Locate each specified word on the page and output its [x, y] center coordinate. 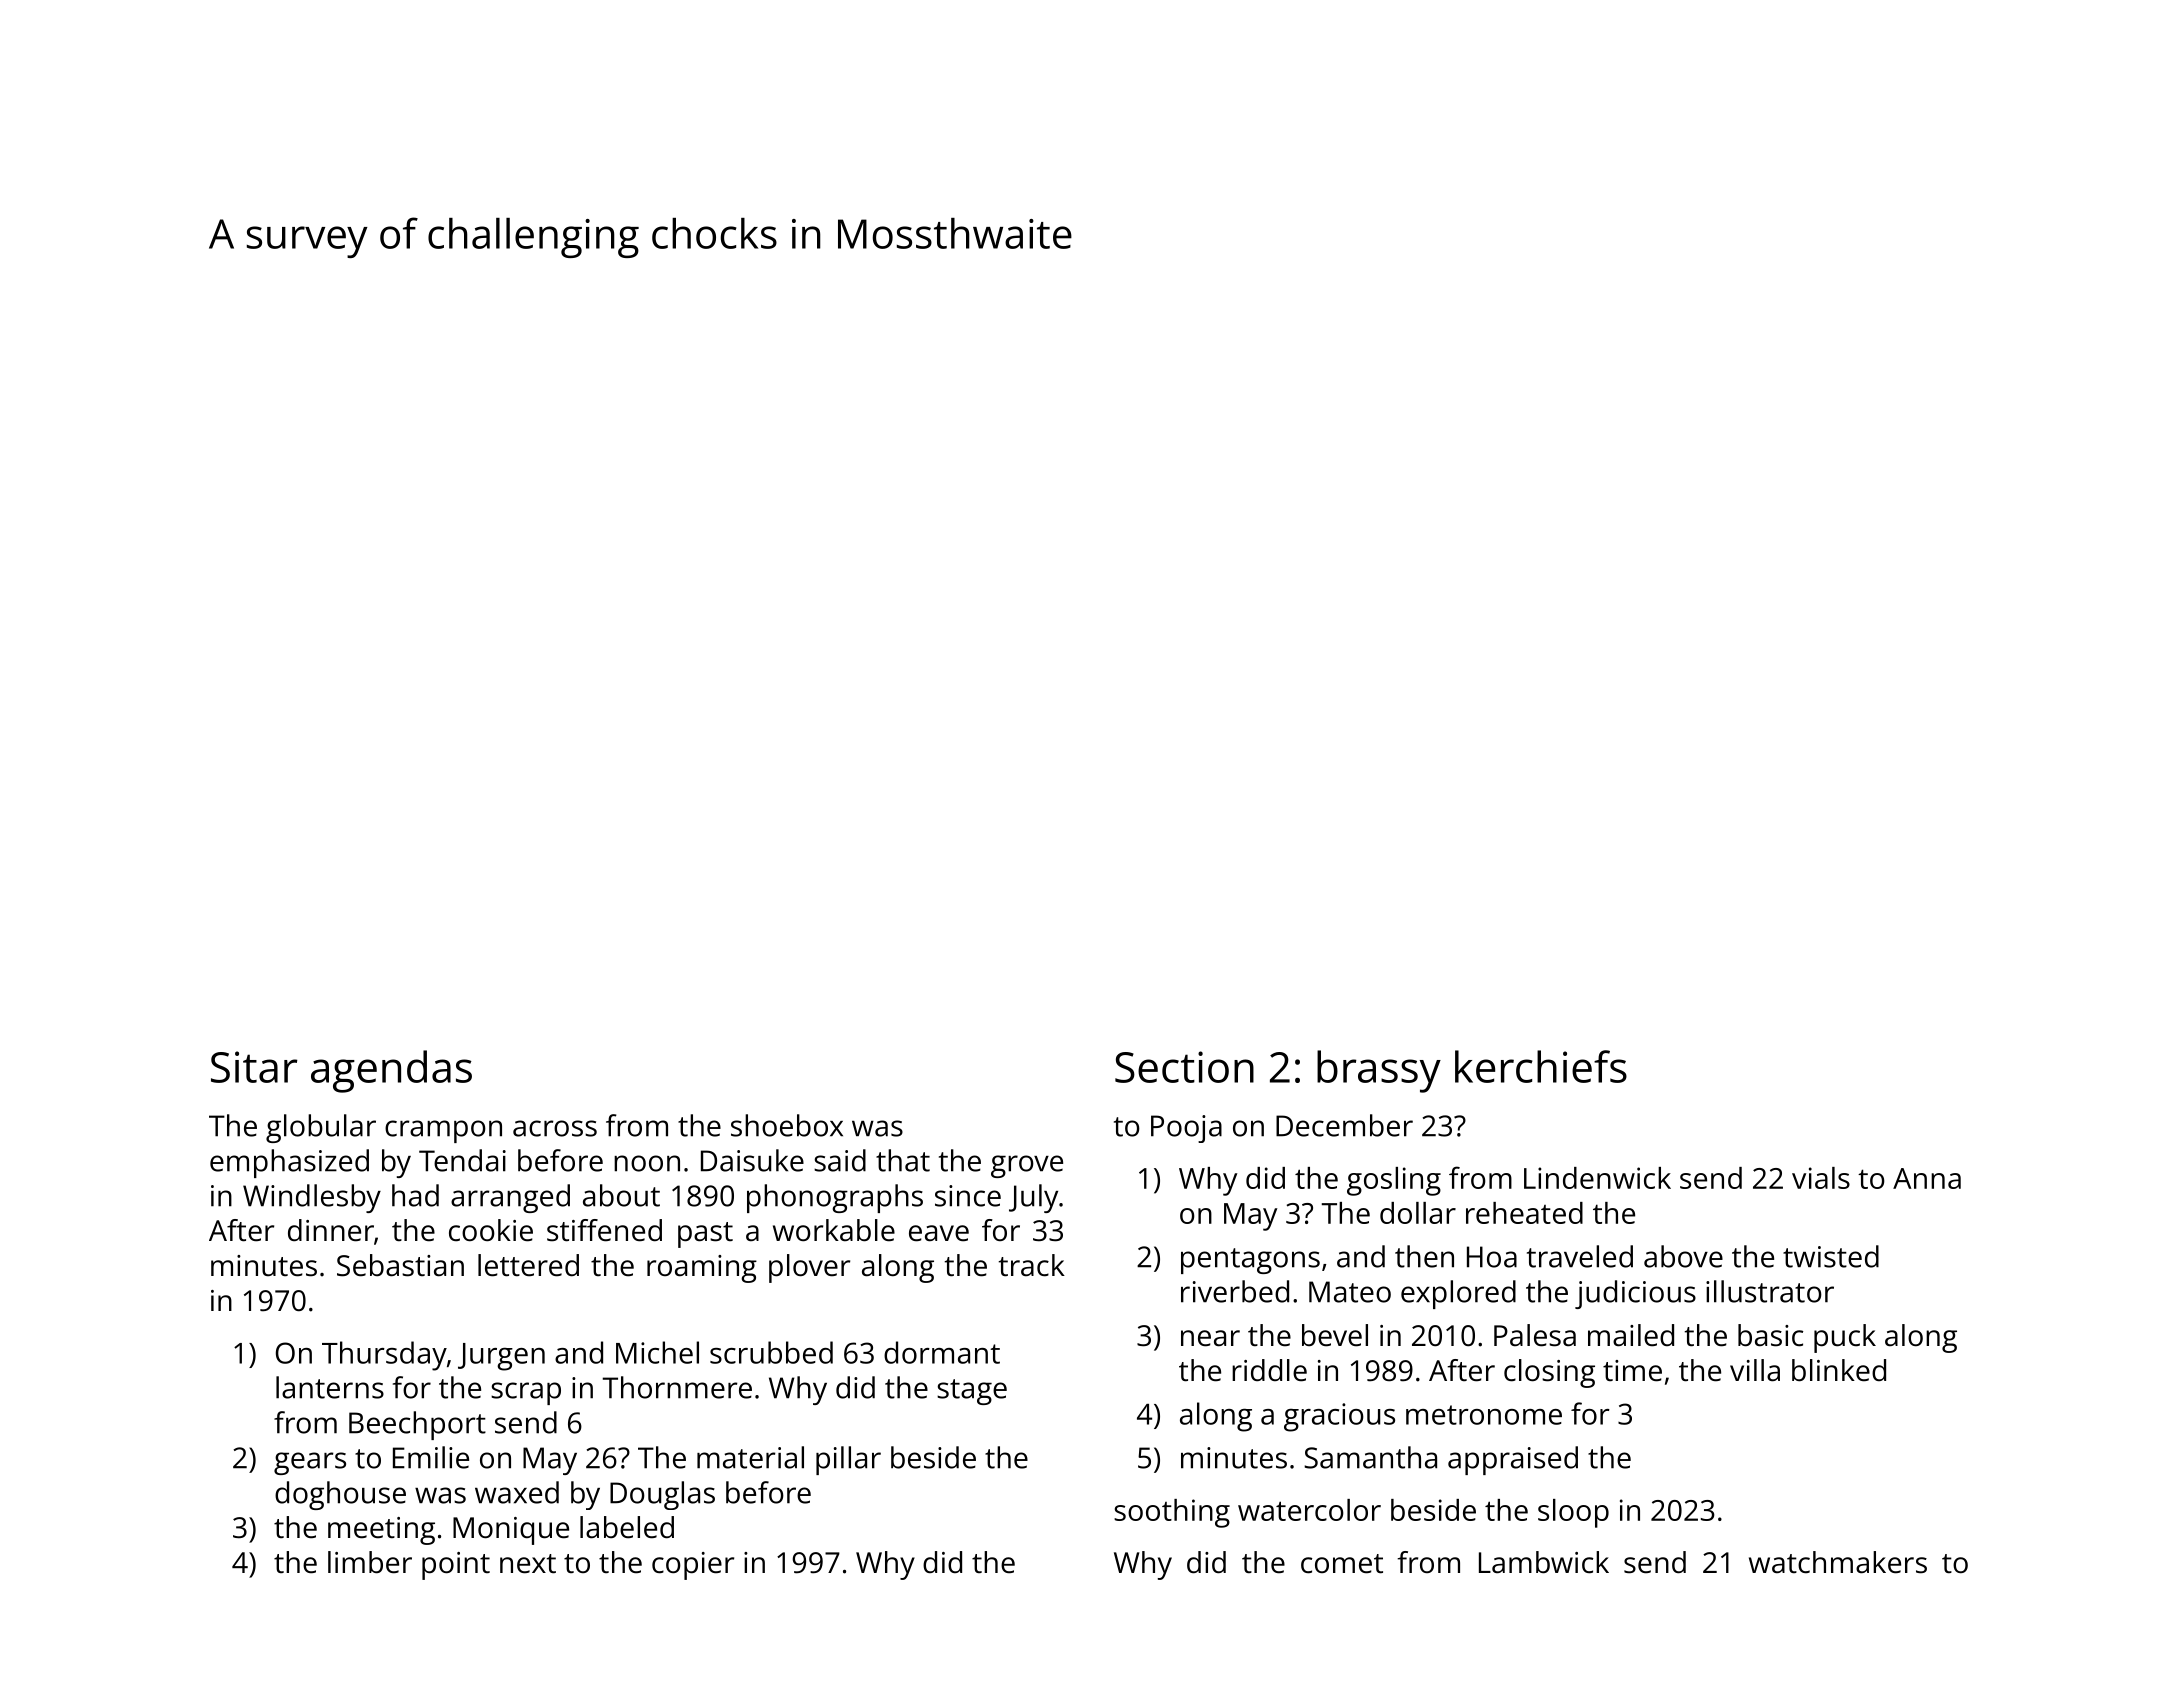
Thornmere [677, 1387]
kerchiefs [1541, 1066]
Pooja [1186, 1129]
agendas [391, 1071]
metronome [1484, 1415]
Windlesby [312, 1198]
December [1344, 1125]
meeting [381, 1531]
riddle [1269, 1370]
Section [1184, 1067]
